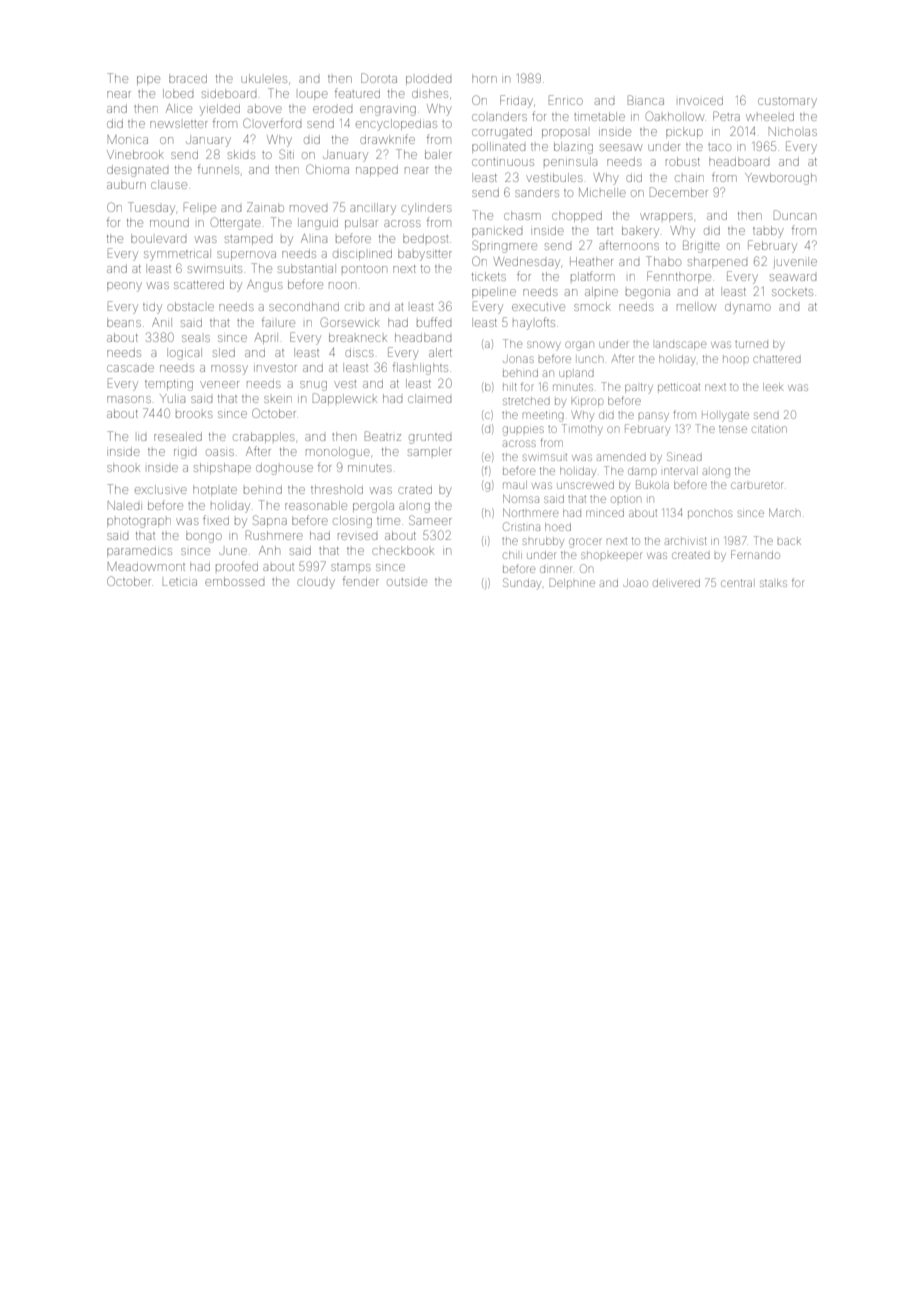 The width and height of the image is (924, 1308). What do you see at coordinates (676, 583) in the image?
I see `delivered` at bounding box center [676, 583].
